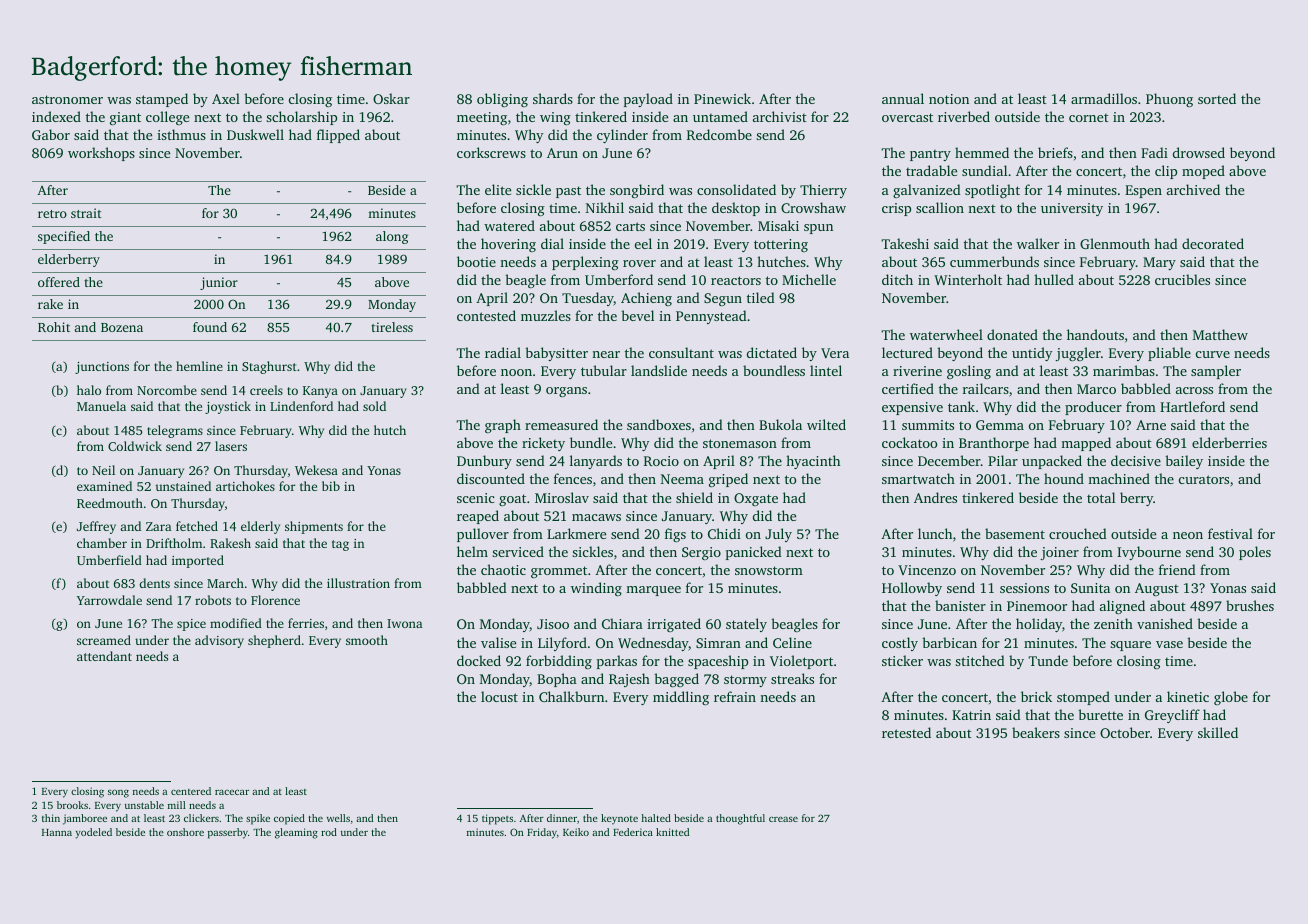 Image resolution: width=1308 pixels, height=924 pixels. Describe the element at coordinates (316, 470) in the screenshot. I see `Wekesa` at that location.
